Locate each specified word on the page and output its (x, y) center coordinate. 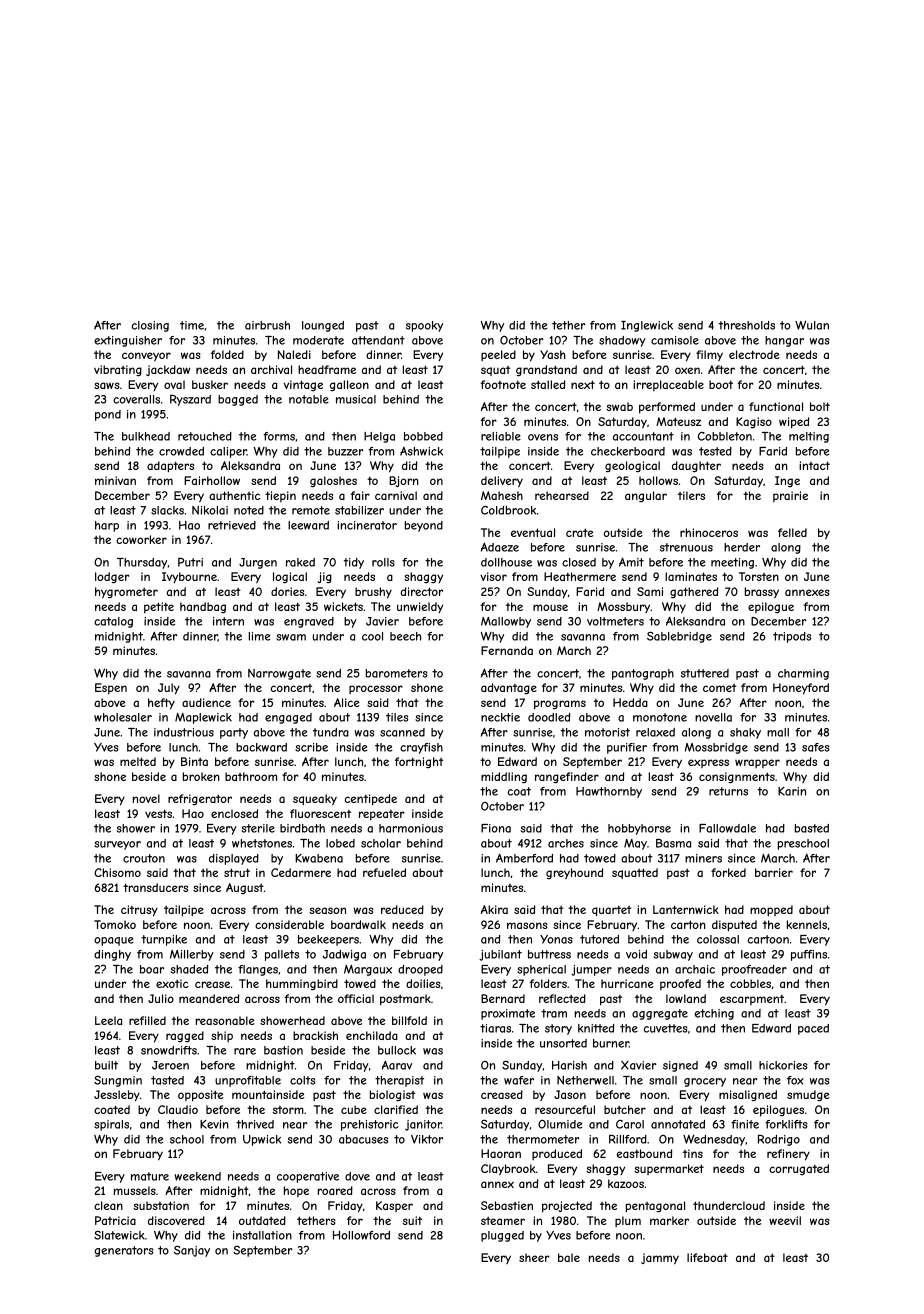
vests (158, 813)
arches (566, 843)
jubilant (500, 955)
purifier (627, 748)
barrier (774, 872)
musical (356, 399)
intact (814, 465)
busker (210, 384)
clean (108, 1205)
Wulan (812, 325)
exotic (172, 983)
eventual (533, 532)
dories (287, 591)
